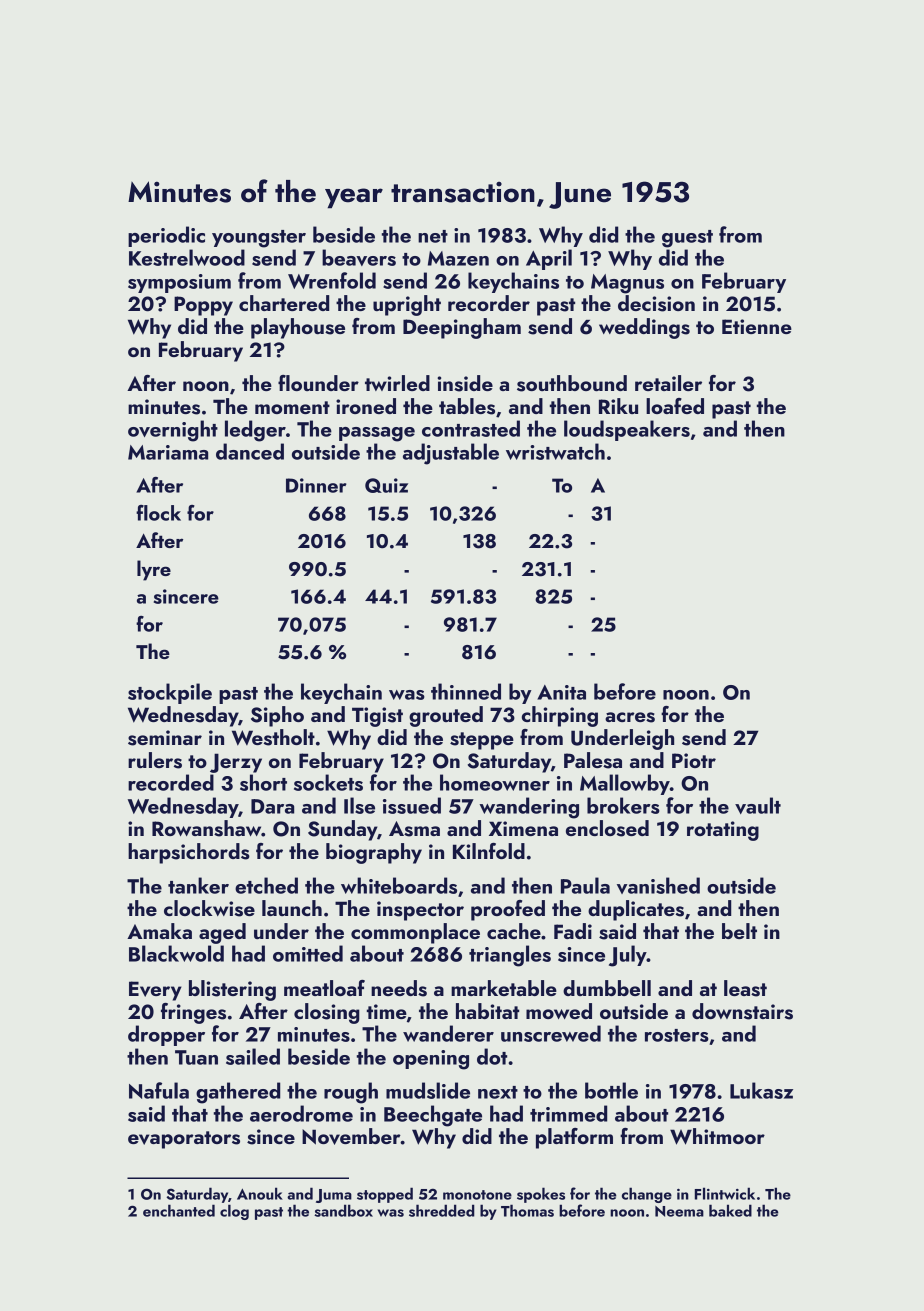  Describe the element at coordinates (627, 430) in the screenshot. I see `loudspeakers` at that location.
